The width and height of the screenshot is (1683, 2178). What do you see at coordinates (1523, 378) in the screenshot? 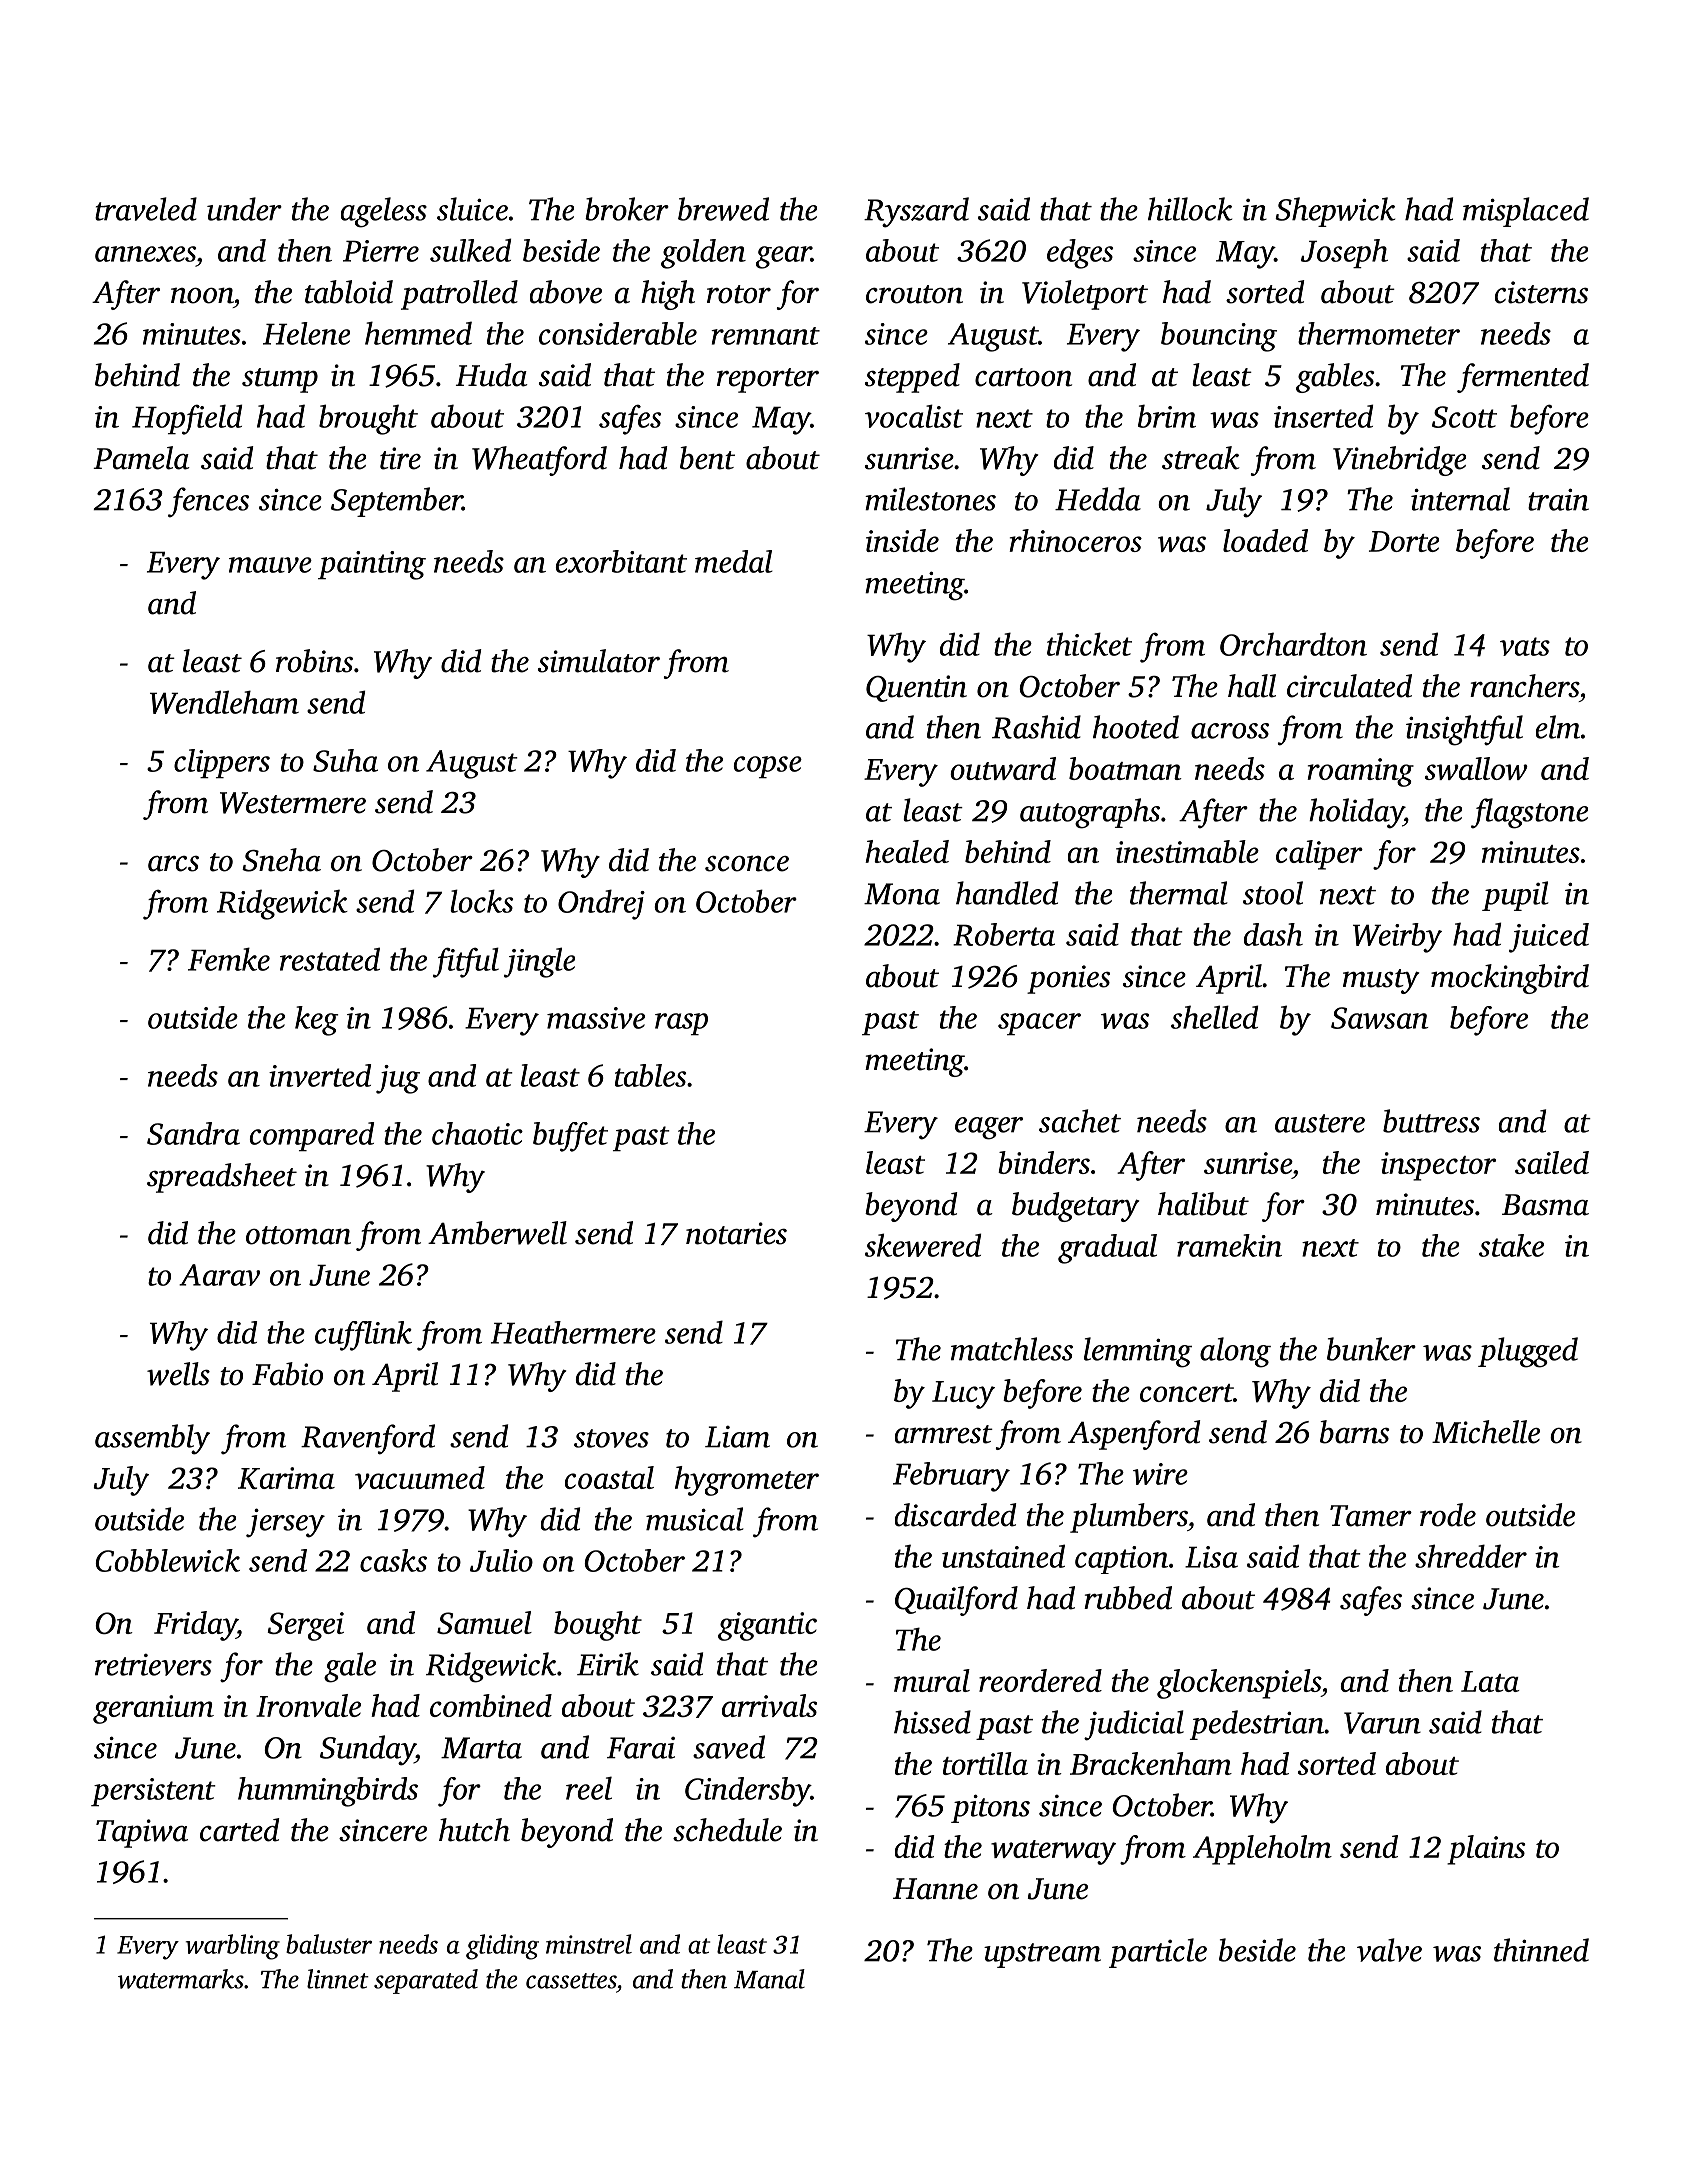
I see `fermented` at bounding box center [1523, 378].
